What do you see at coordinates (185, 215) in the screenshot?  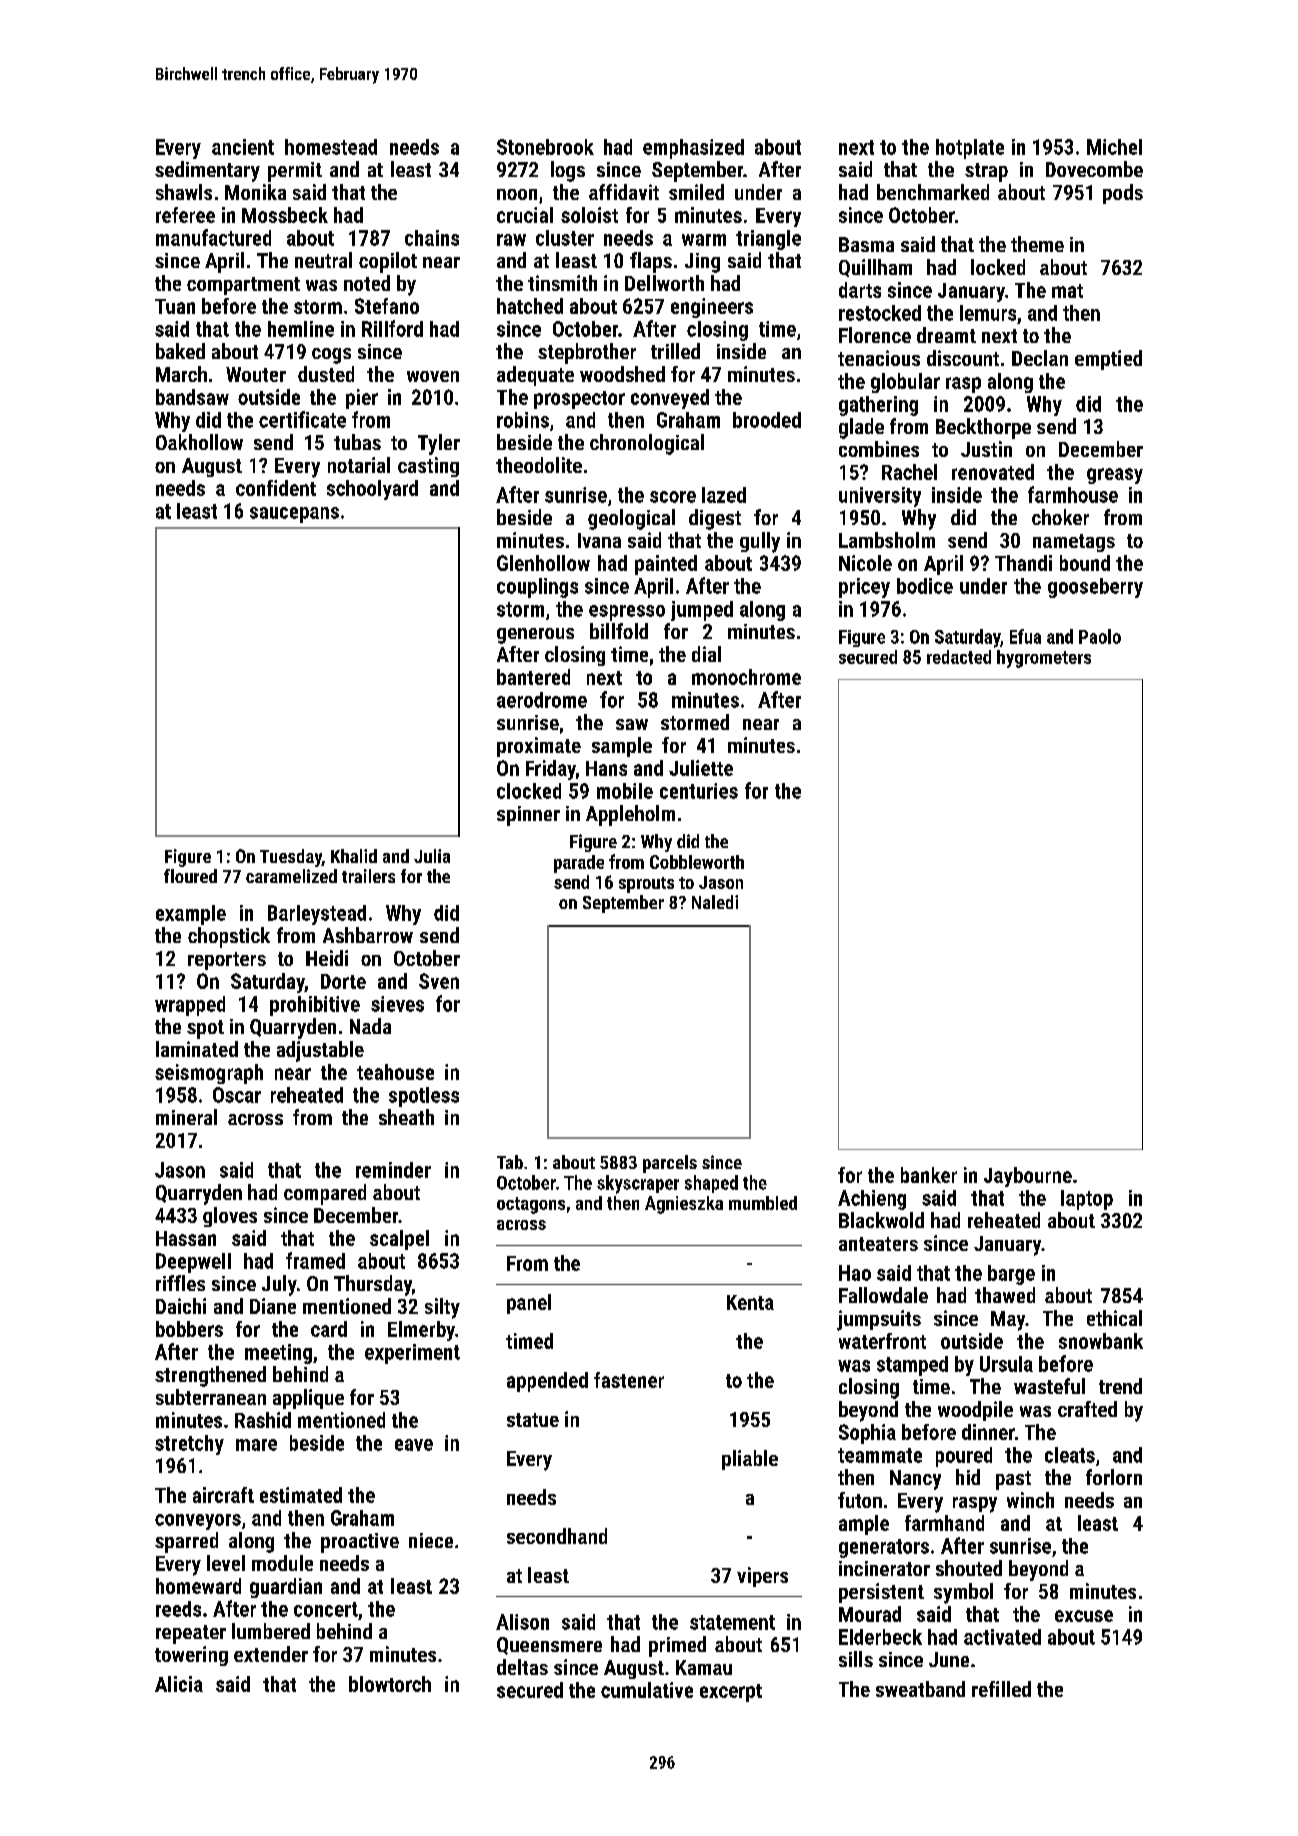 I see `referee` at bounding box center [185, 215].
